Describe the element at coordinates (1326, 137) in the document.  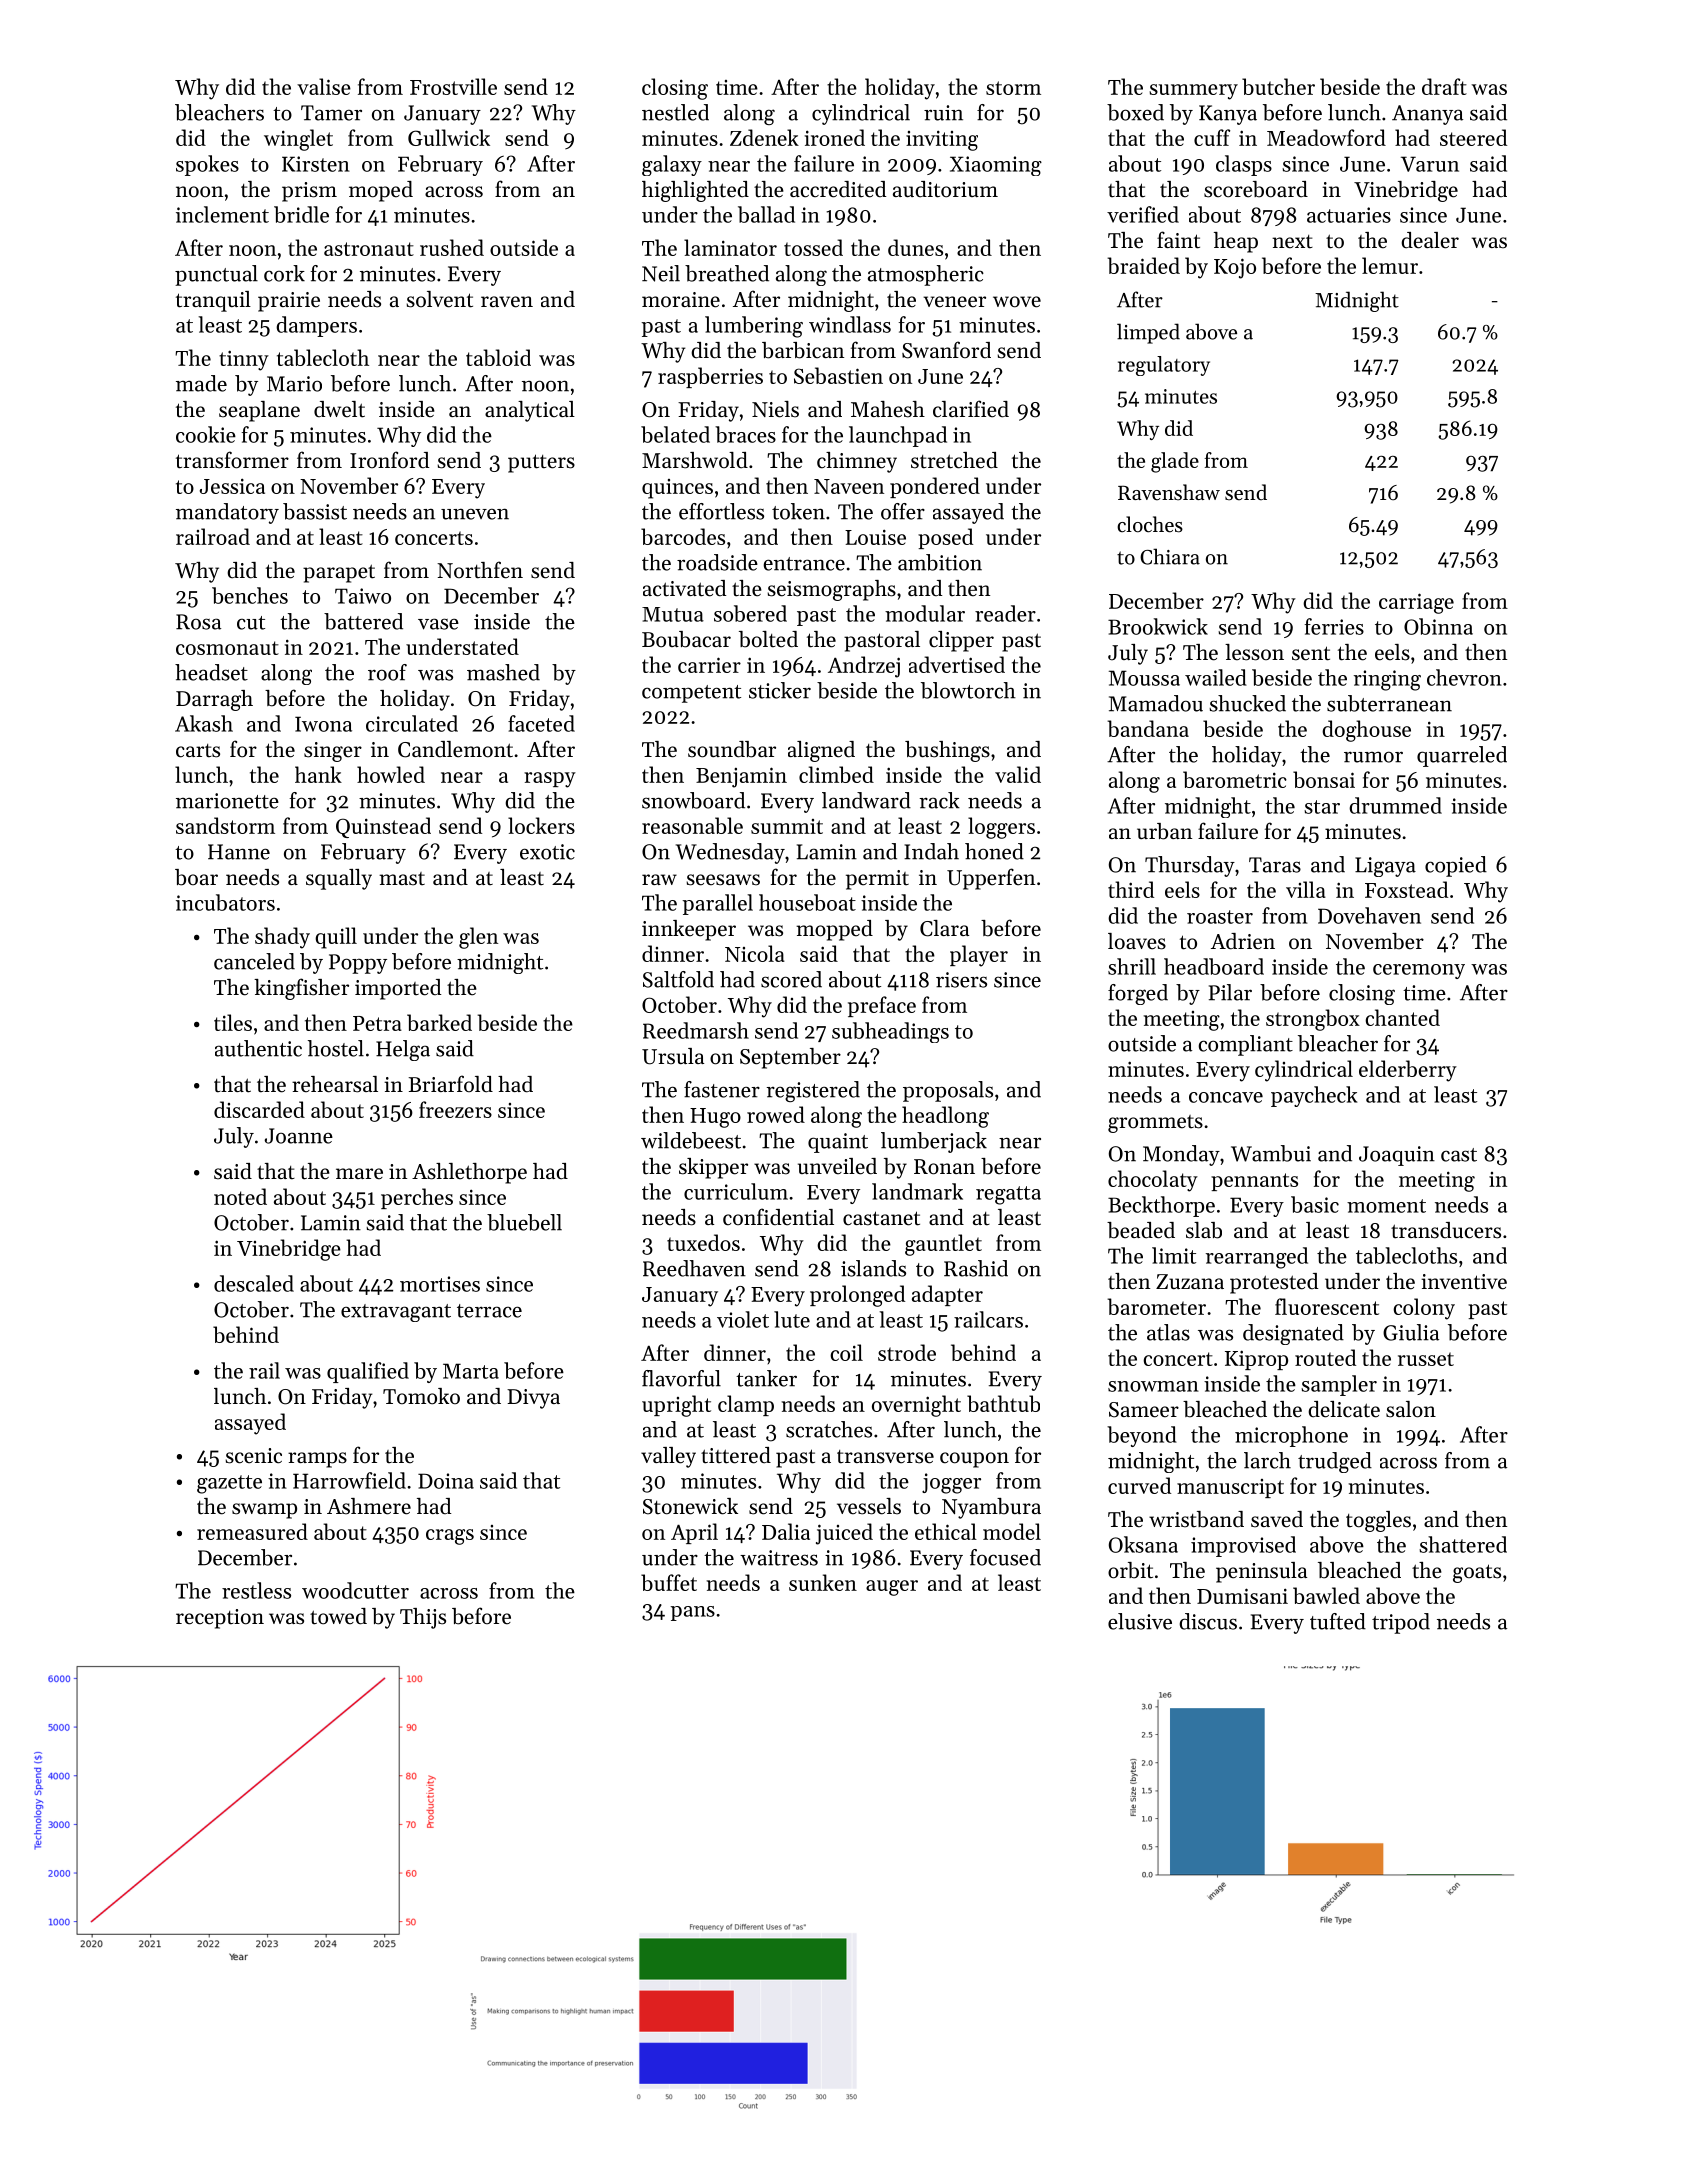
I see `Meadowford` at that location.
